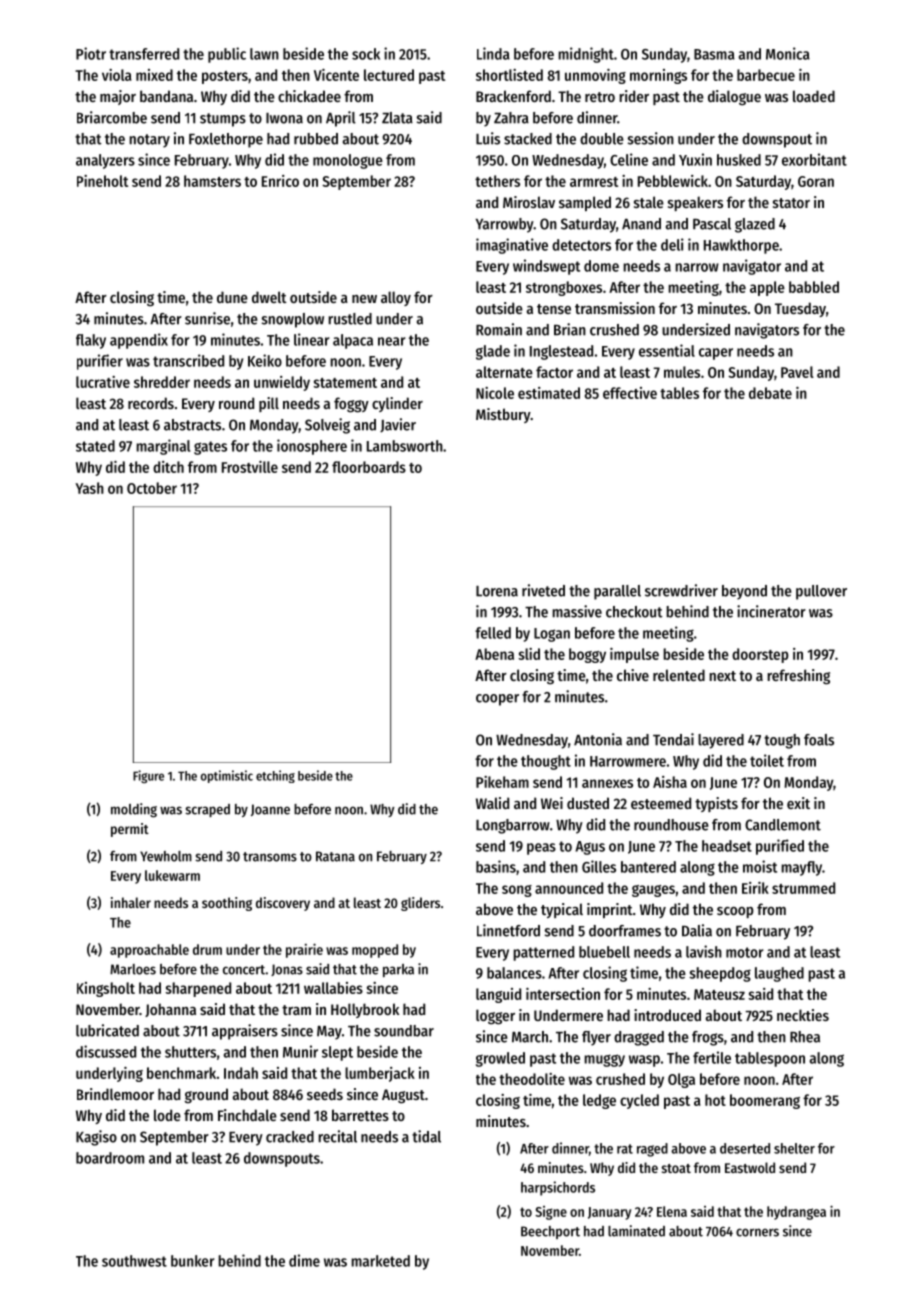 The width and height of the image is (924, 1308). I want to click on riveted, so click(543, 590).
